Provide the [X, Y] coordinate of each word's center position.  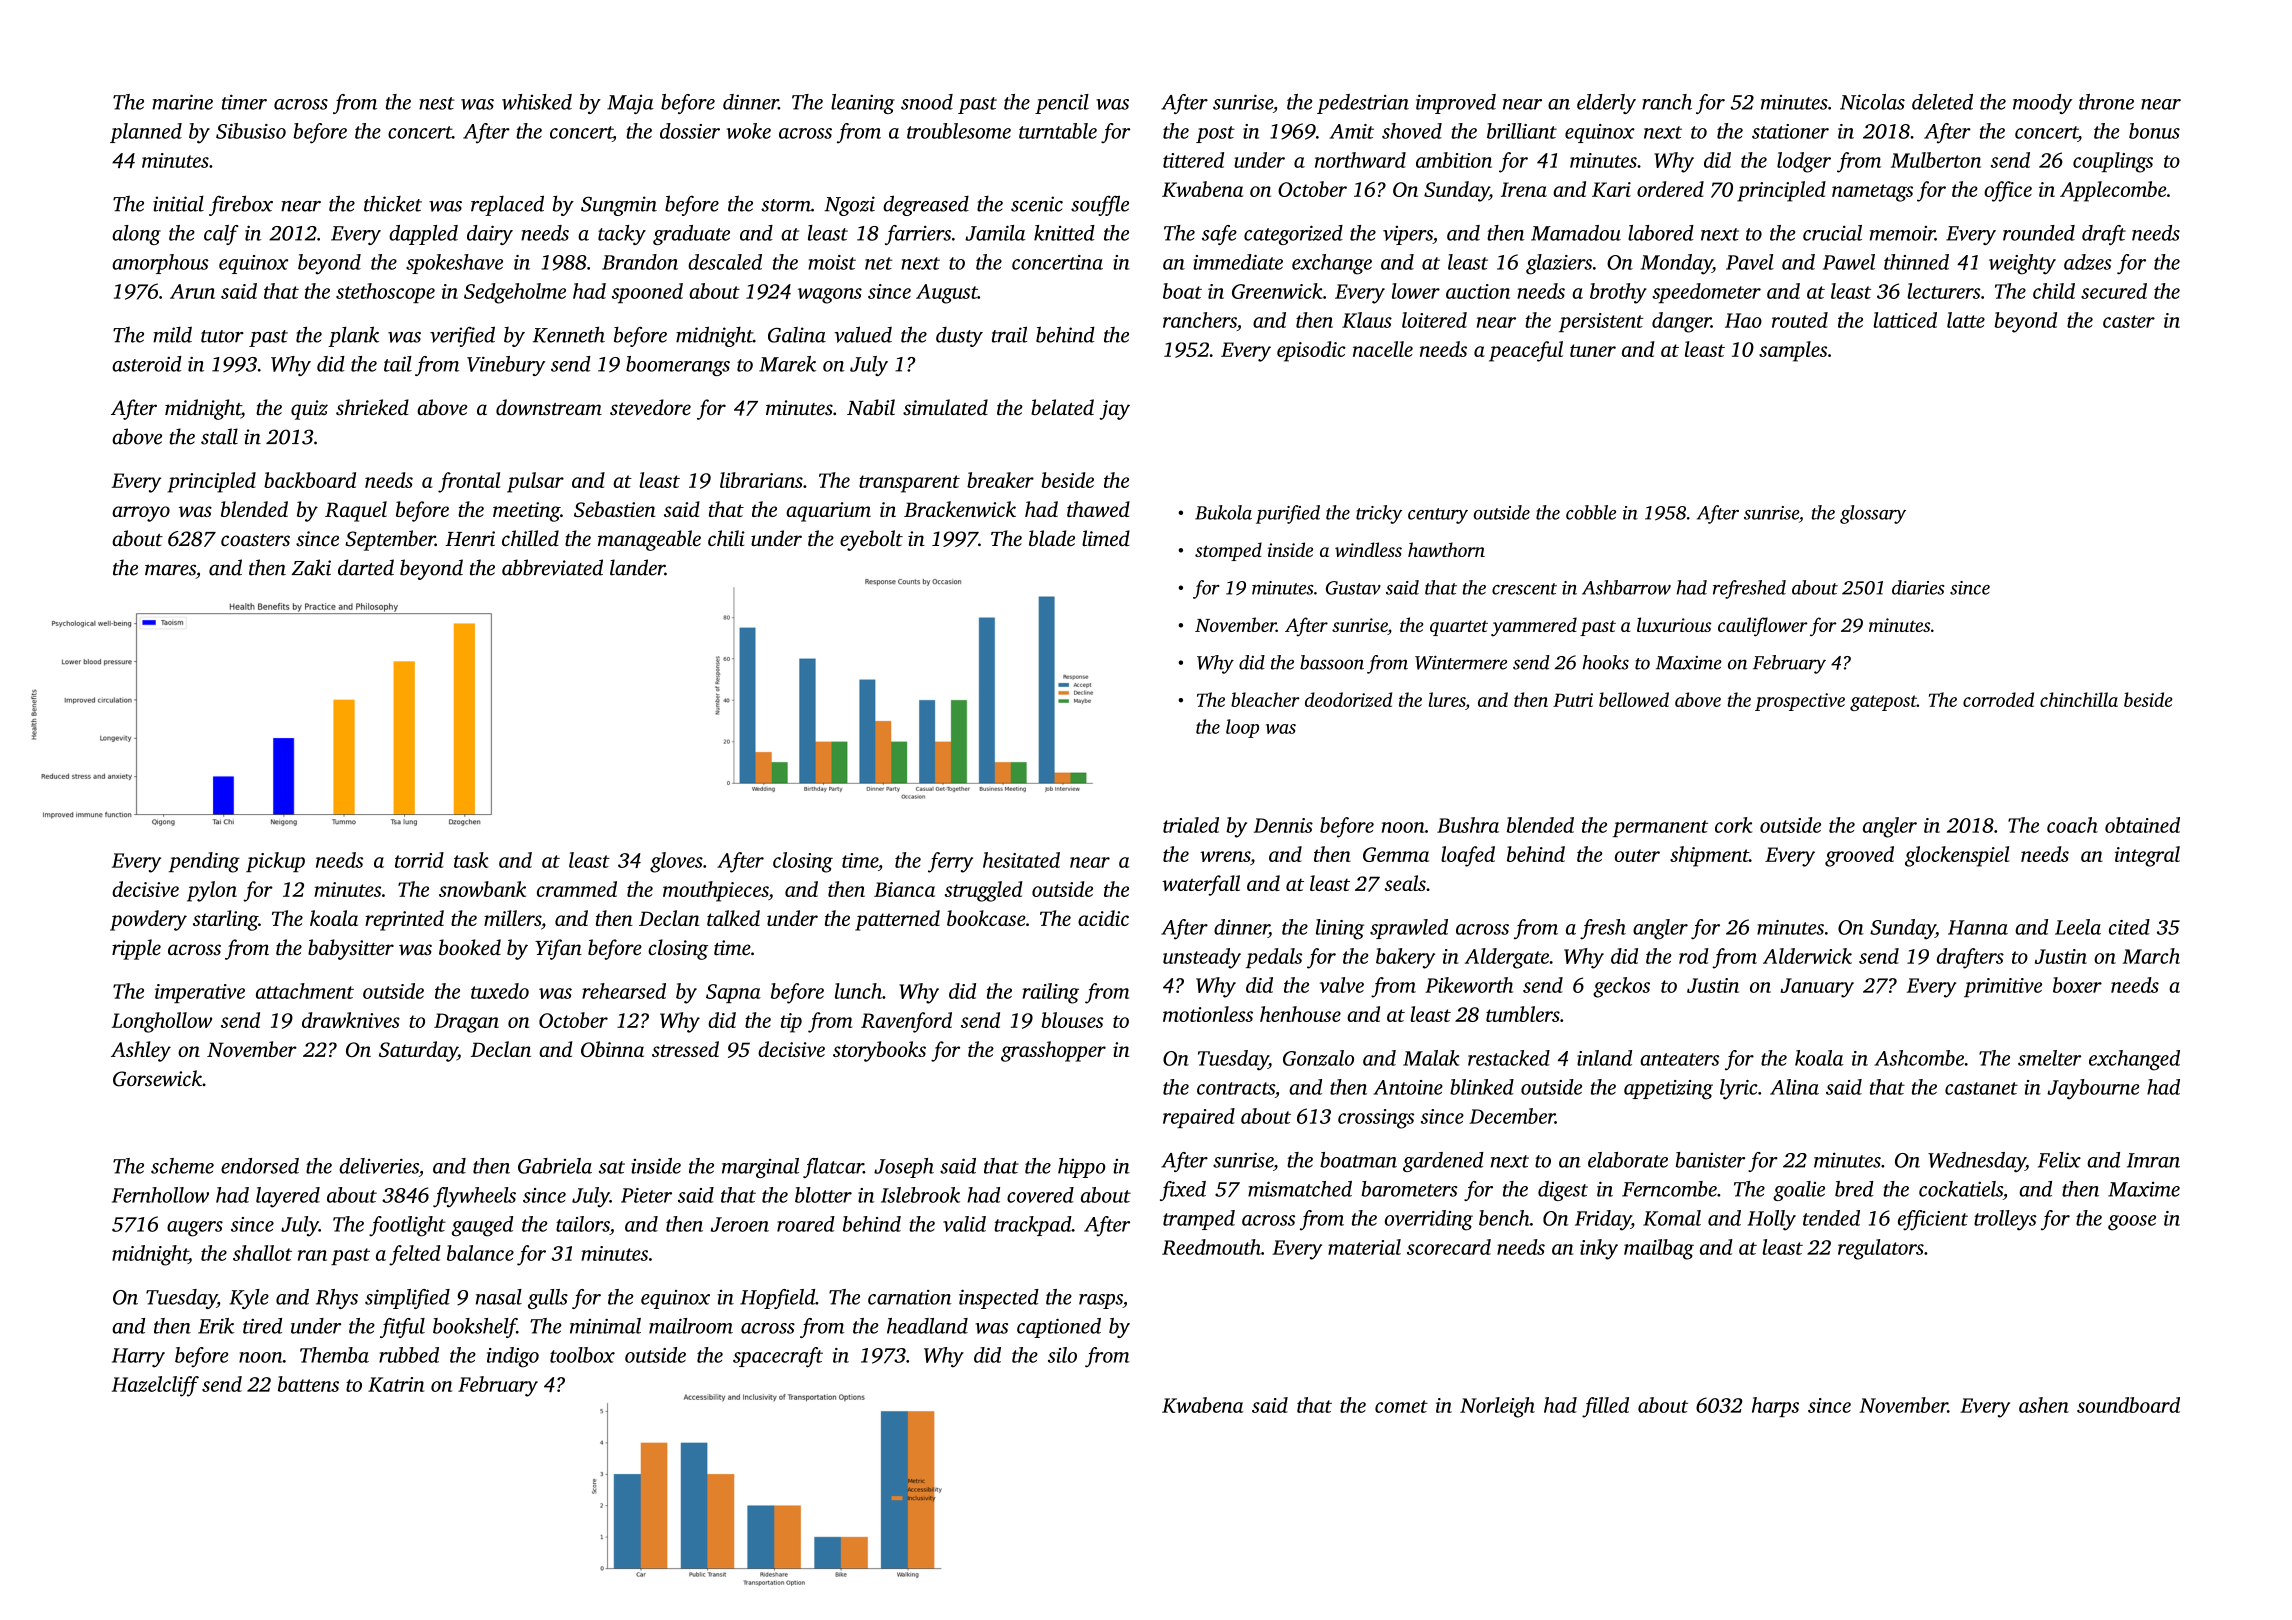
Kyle [249, 1299]
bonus [2154, 131]
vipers [1408, 235]
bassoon [1332, 662]
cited [2129, 927]
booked [470, 947]
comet [1401, 1406]
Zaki [311, 567]
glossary [1873, 514]
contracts [1236, 1088]
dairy [490, 235]
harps [1775, 1407]
